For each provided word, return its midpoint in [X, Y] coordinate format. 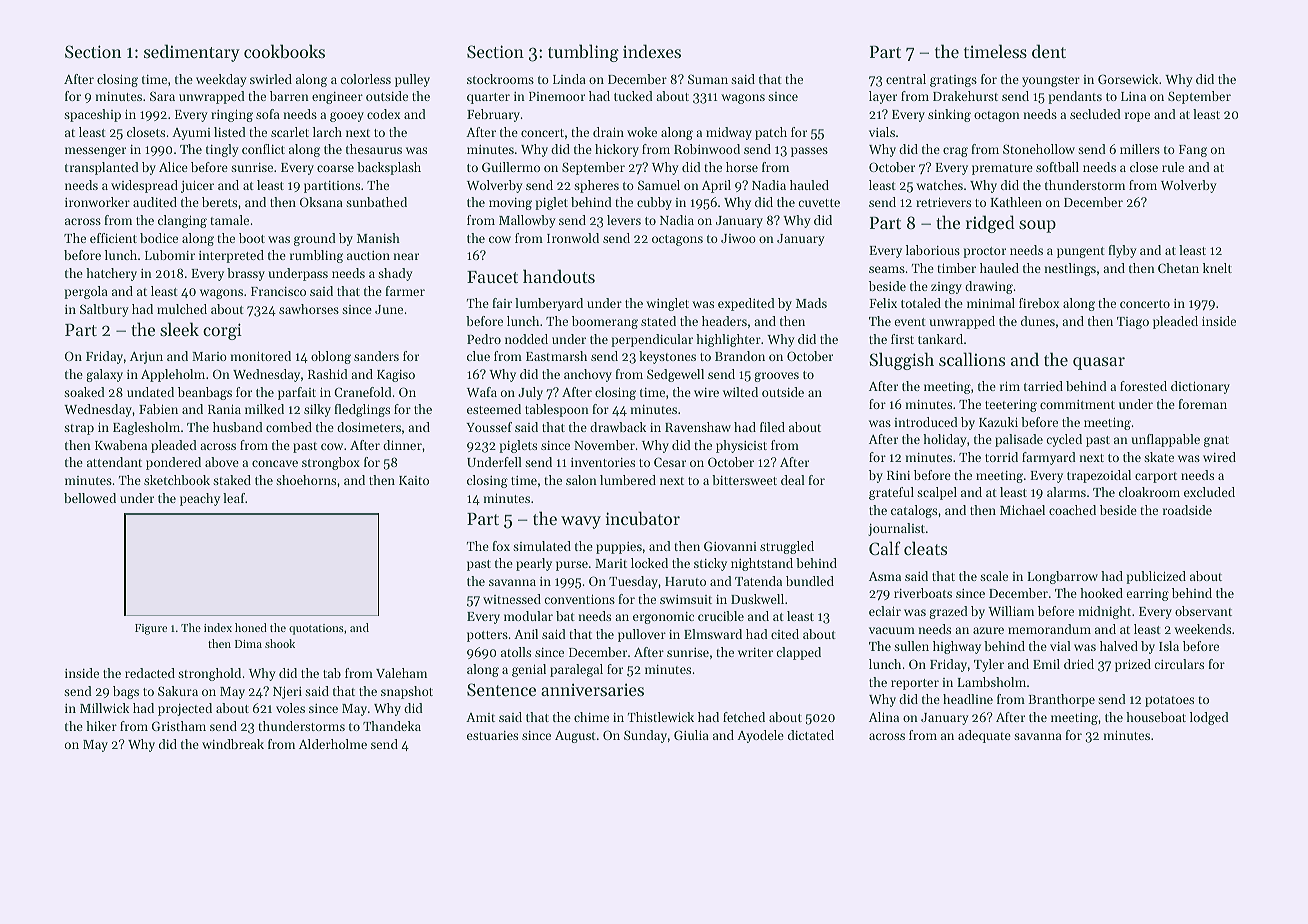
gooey [347, 117]
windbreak [233, 744]
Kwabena [121, 445]
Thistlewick [661, 717]
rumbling [316, 256]
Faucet [492, 277]
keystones [667, 357]
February [493, 115]
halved [1119, 646]
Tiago [1133, 323]
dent [1049, 51]
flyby [1122, 251]
